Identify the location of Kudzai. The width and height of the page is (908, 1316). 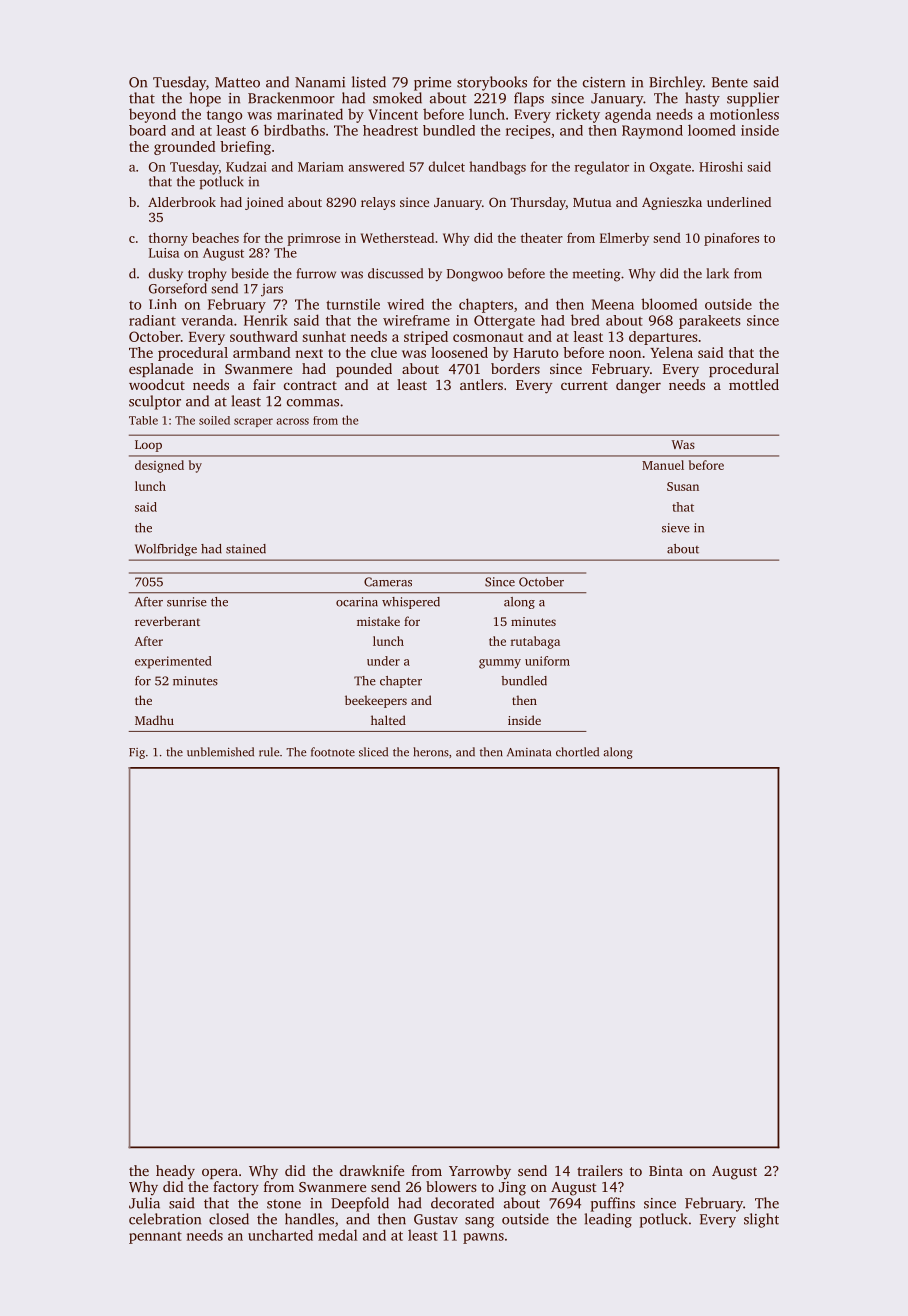
(246, 166).
